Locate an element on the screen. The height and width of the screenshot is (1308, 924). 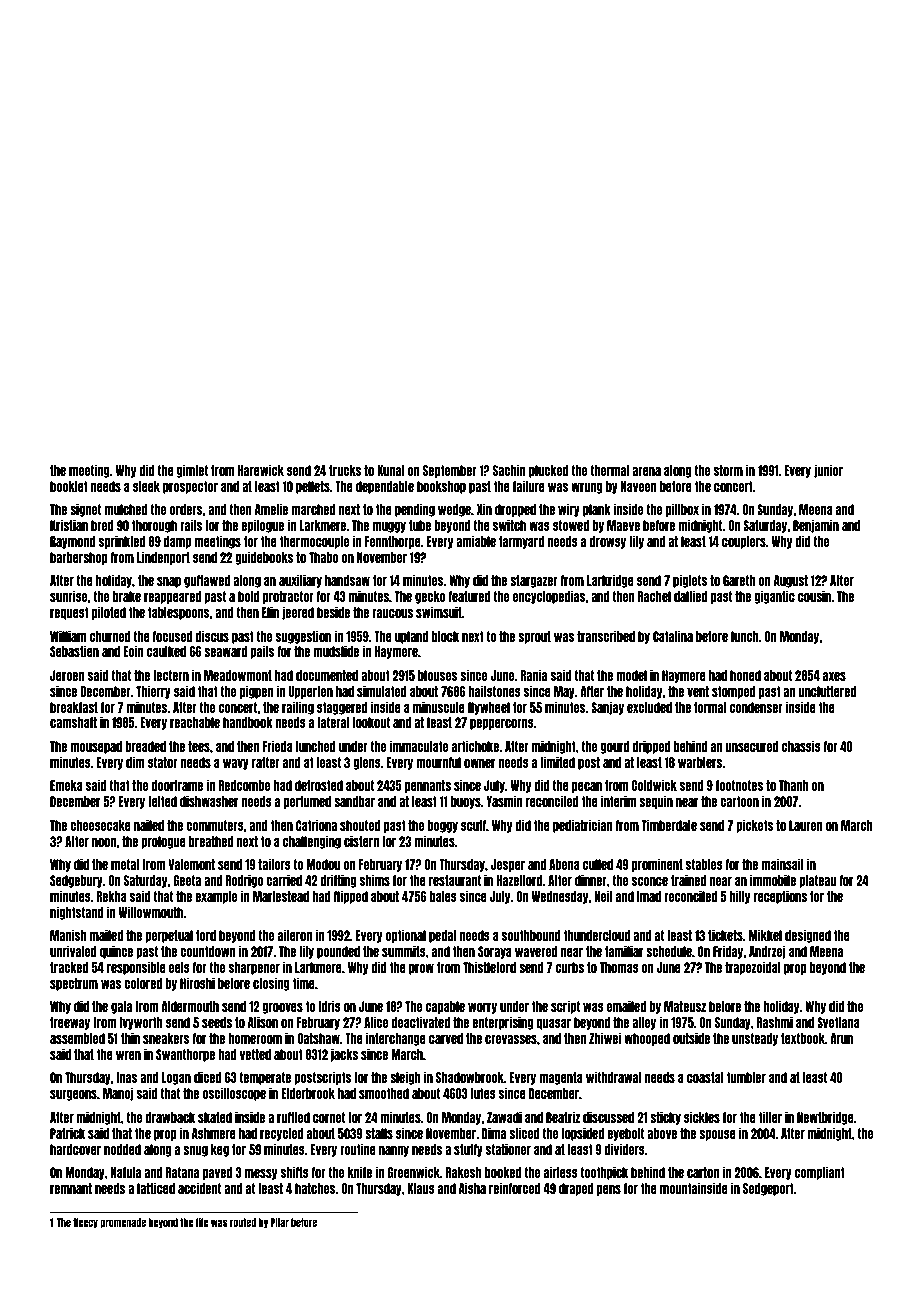
boggy is located at coordinates (442, 826).
